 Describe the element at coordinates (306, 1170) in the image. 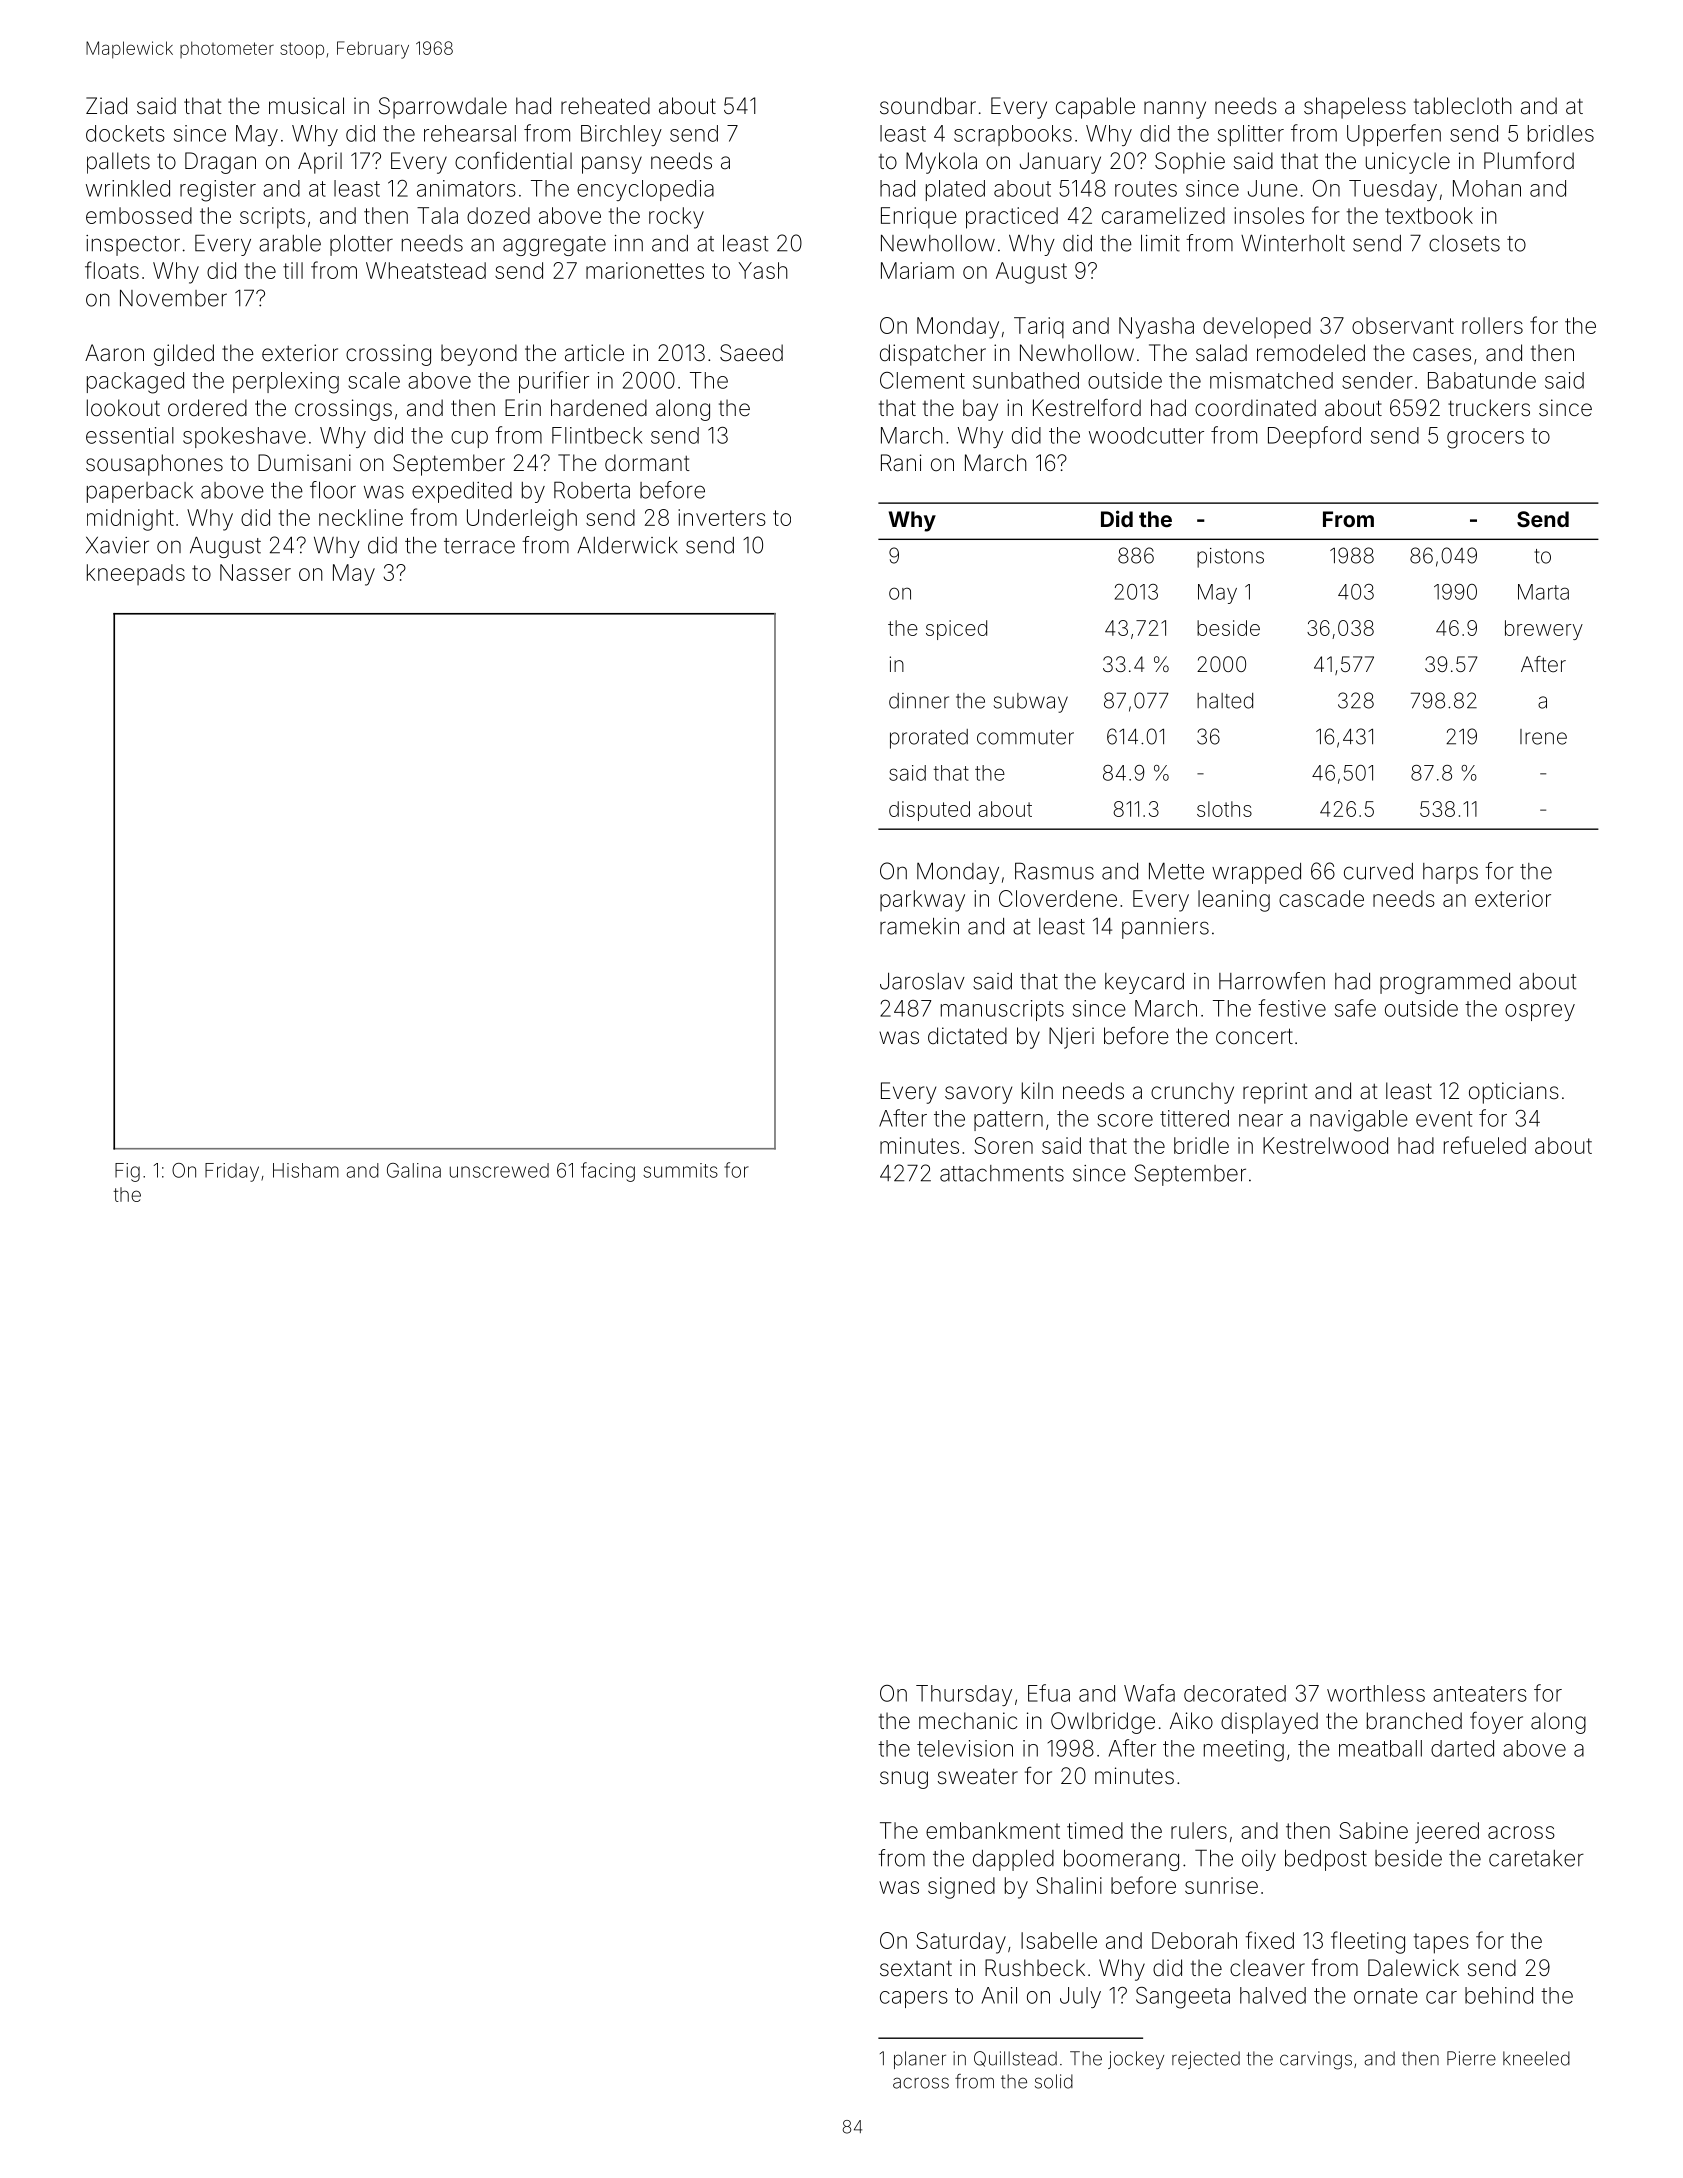

I see `Hisham` at that location.
